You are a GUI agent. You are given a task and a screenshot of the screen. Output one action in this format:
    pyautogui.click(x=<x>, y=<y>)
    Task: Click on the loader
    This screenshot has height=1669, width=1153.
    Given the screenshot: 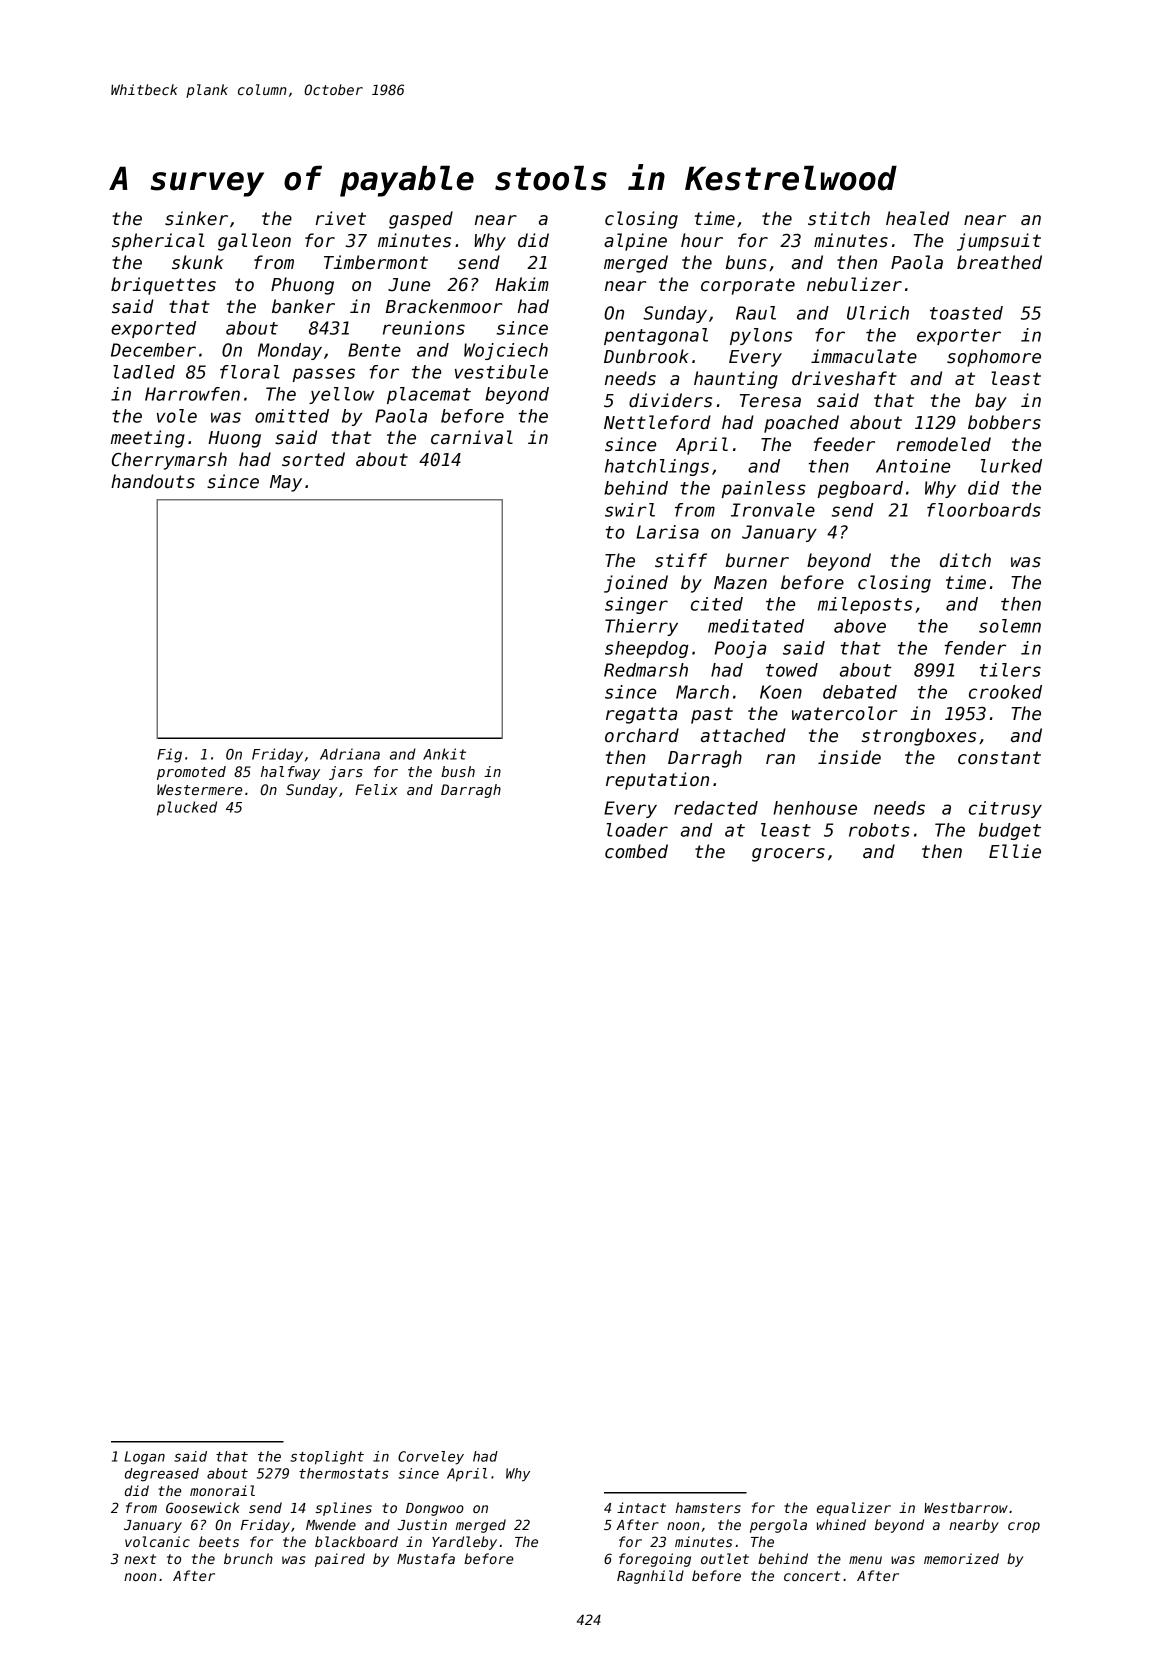 What is the action you would take?
    pyautogui.click(x=637, y=830)
